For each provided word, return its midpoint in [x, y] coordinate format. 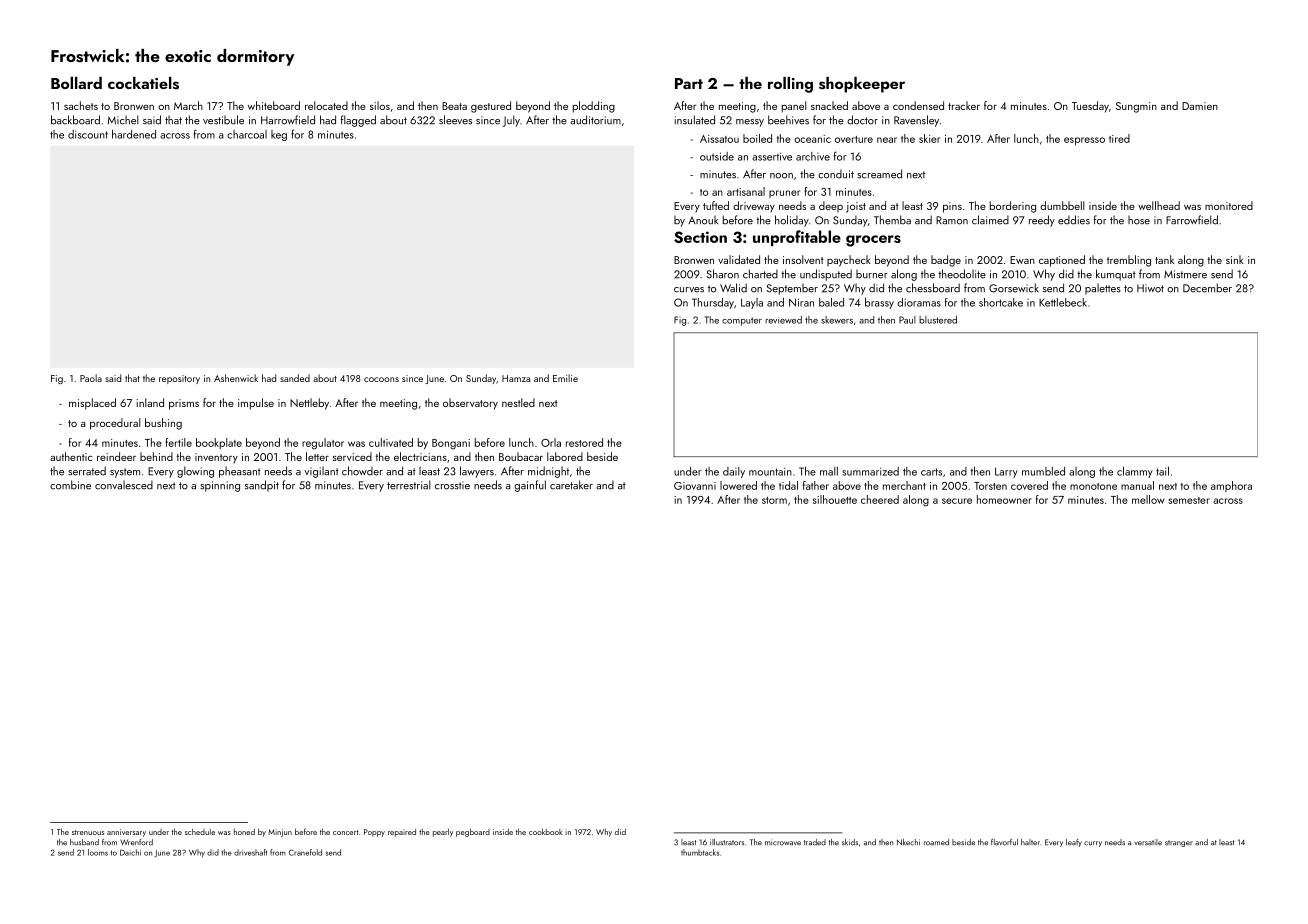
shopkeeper [862, 85]
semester [1189, 500]
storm [774, 500]
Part [689, 83]
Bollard [76, 83]
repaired [402, 833]
